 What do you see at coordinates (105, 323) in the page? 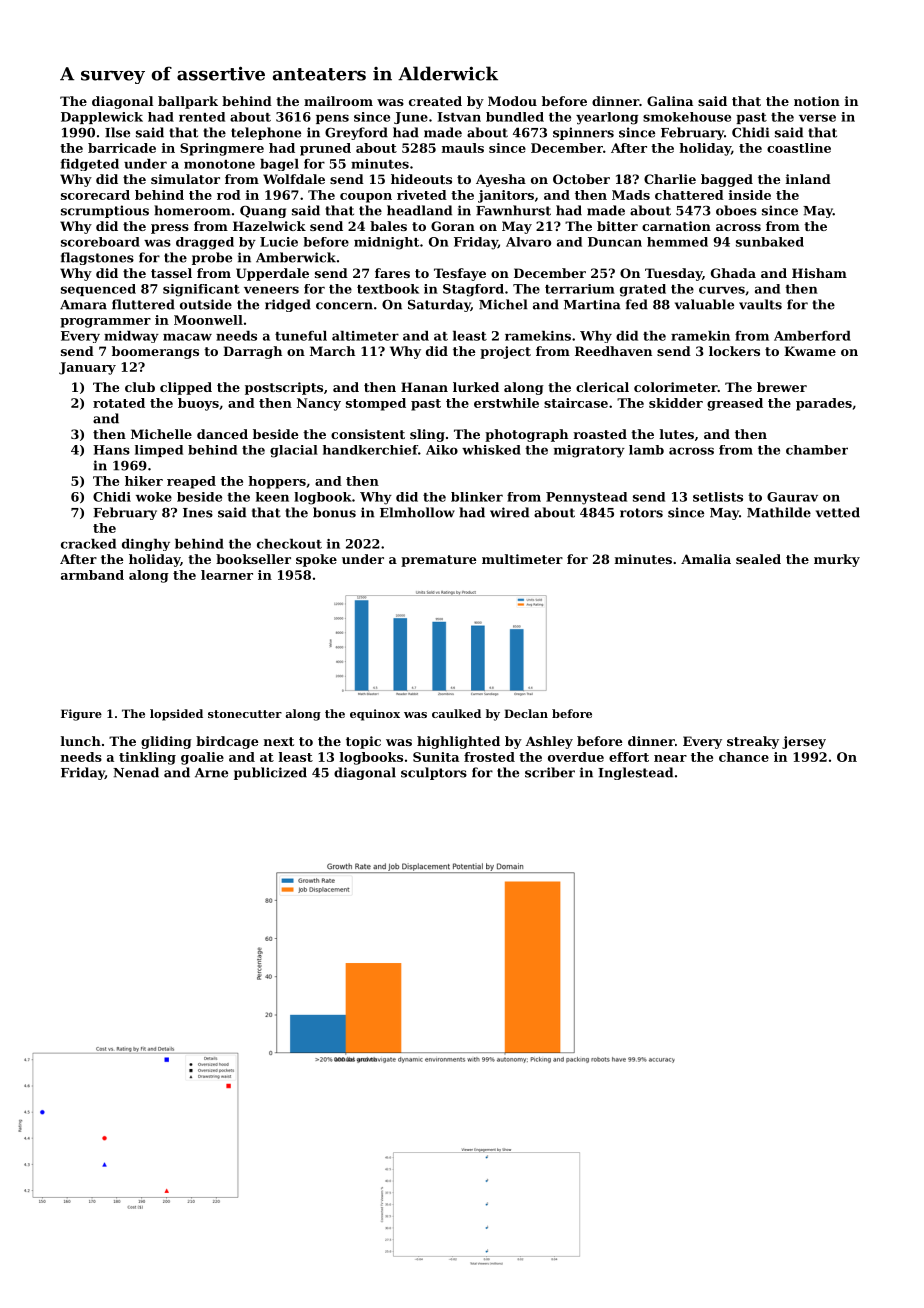
I see `programmer` at bounding box center [105, 323].
